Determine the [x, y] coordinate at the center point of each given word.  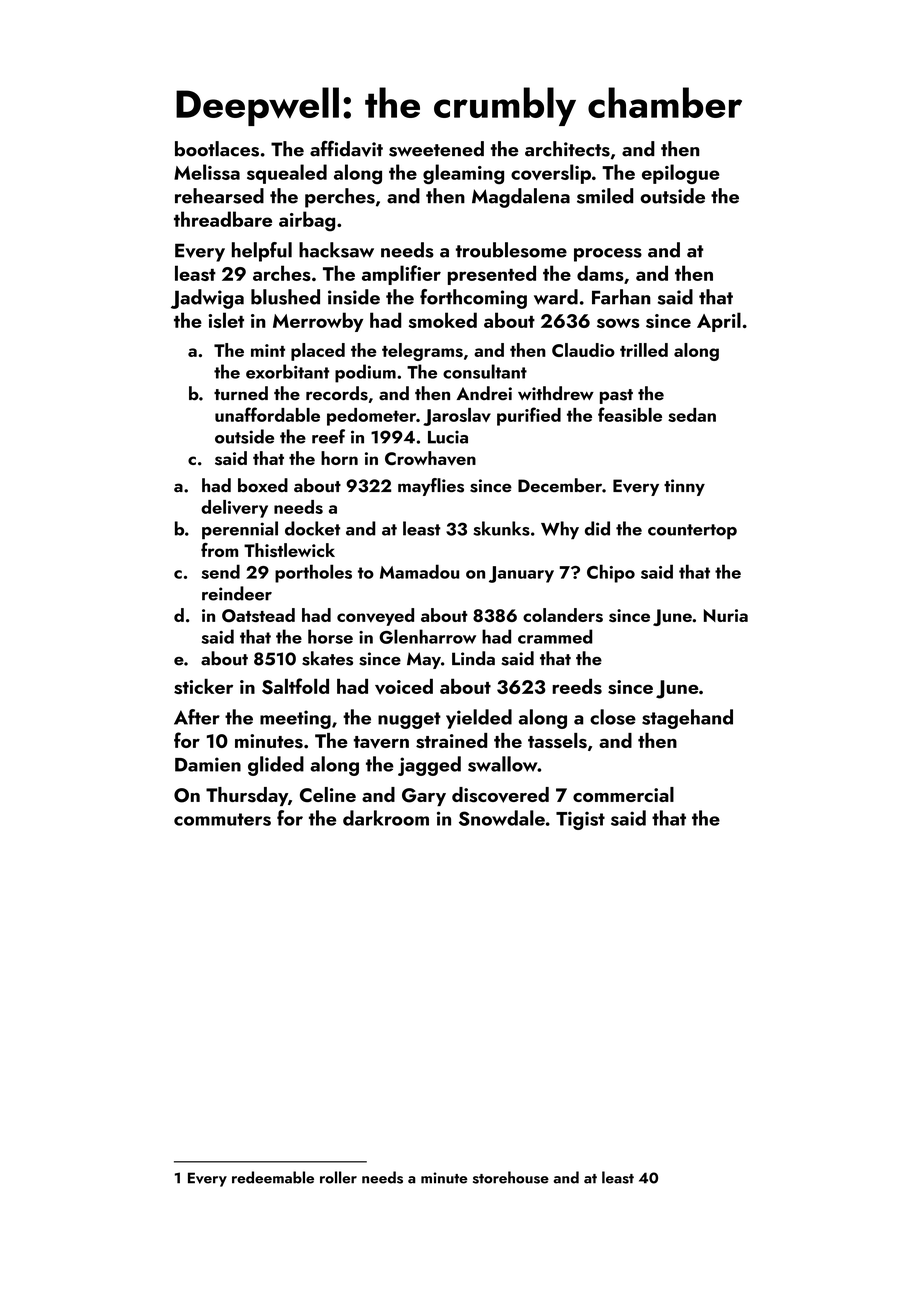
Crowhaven [430, 458]
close [613, 717]
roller [338, 1177]
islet [226, 320]
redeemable [273, 1177]
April [719, 322]
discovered [500, 795]
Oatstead [258, 615]
